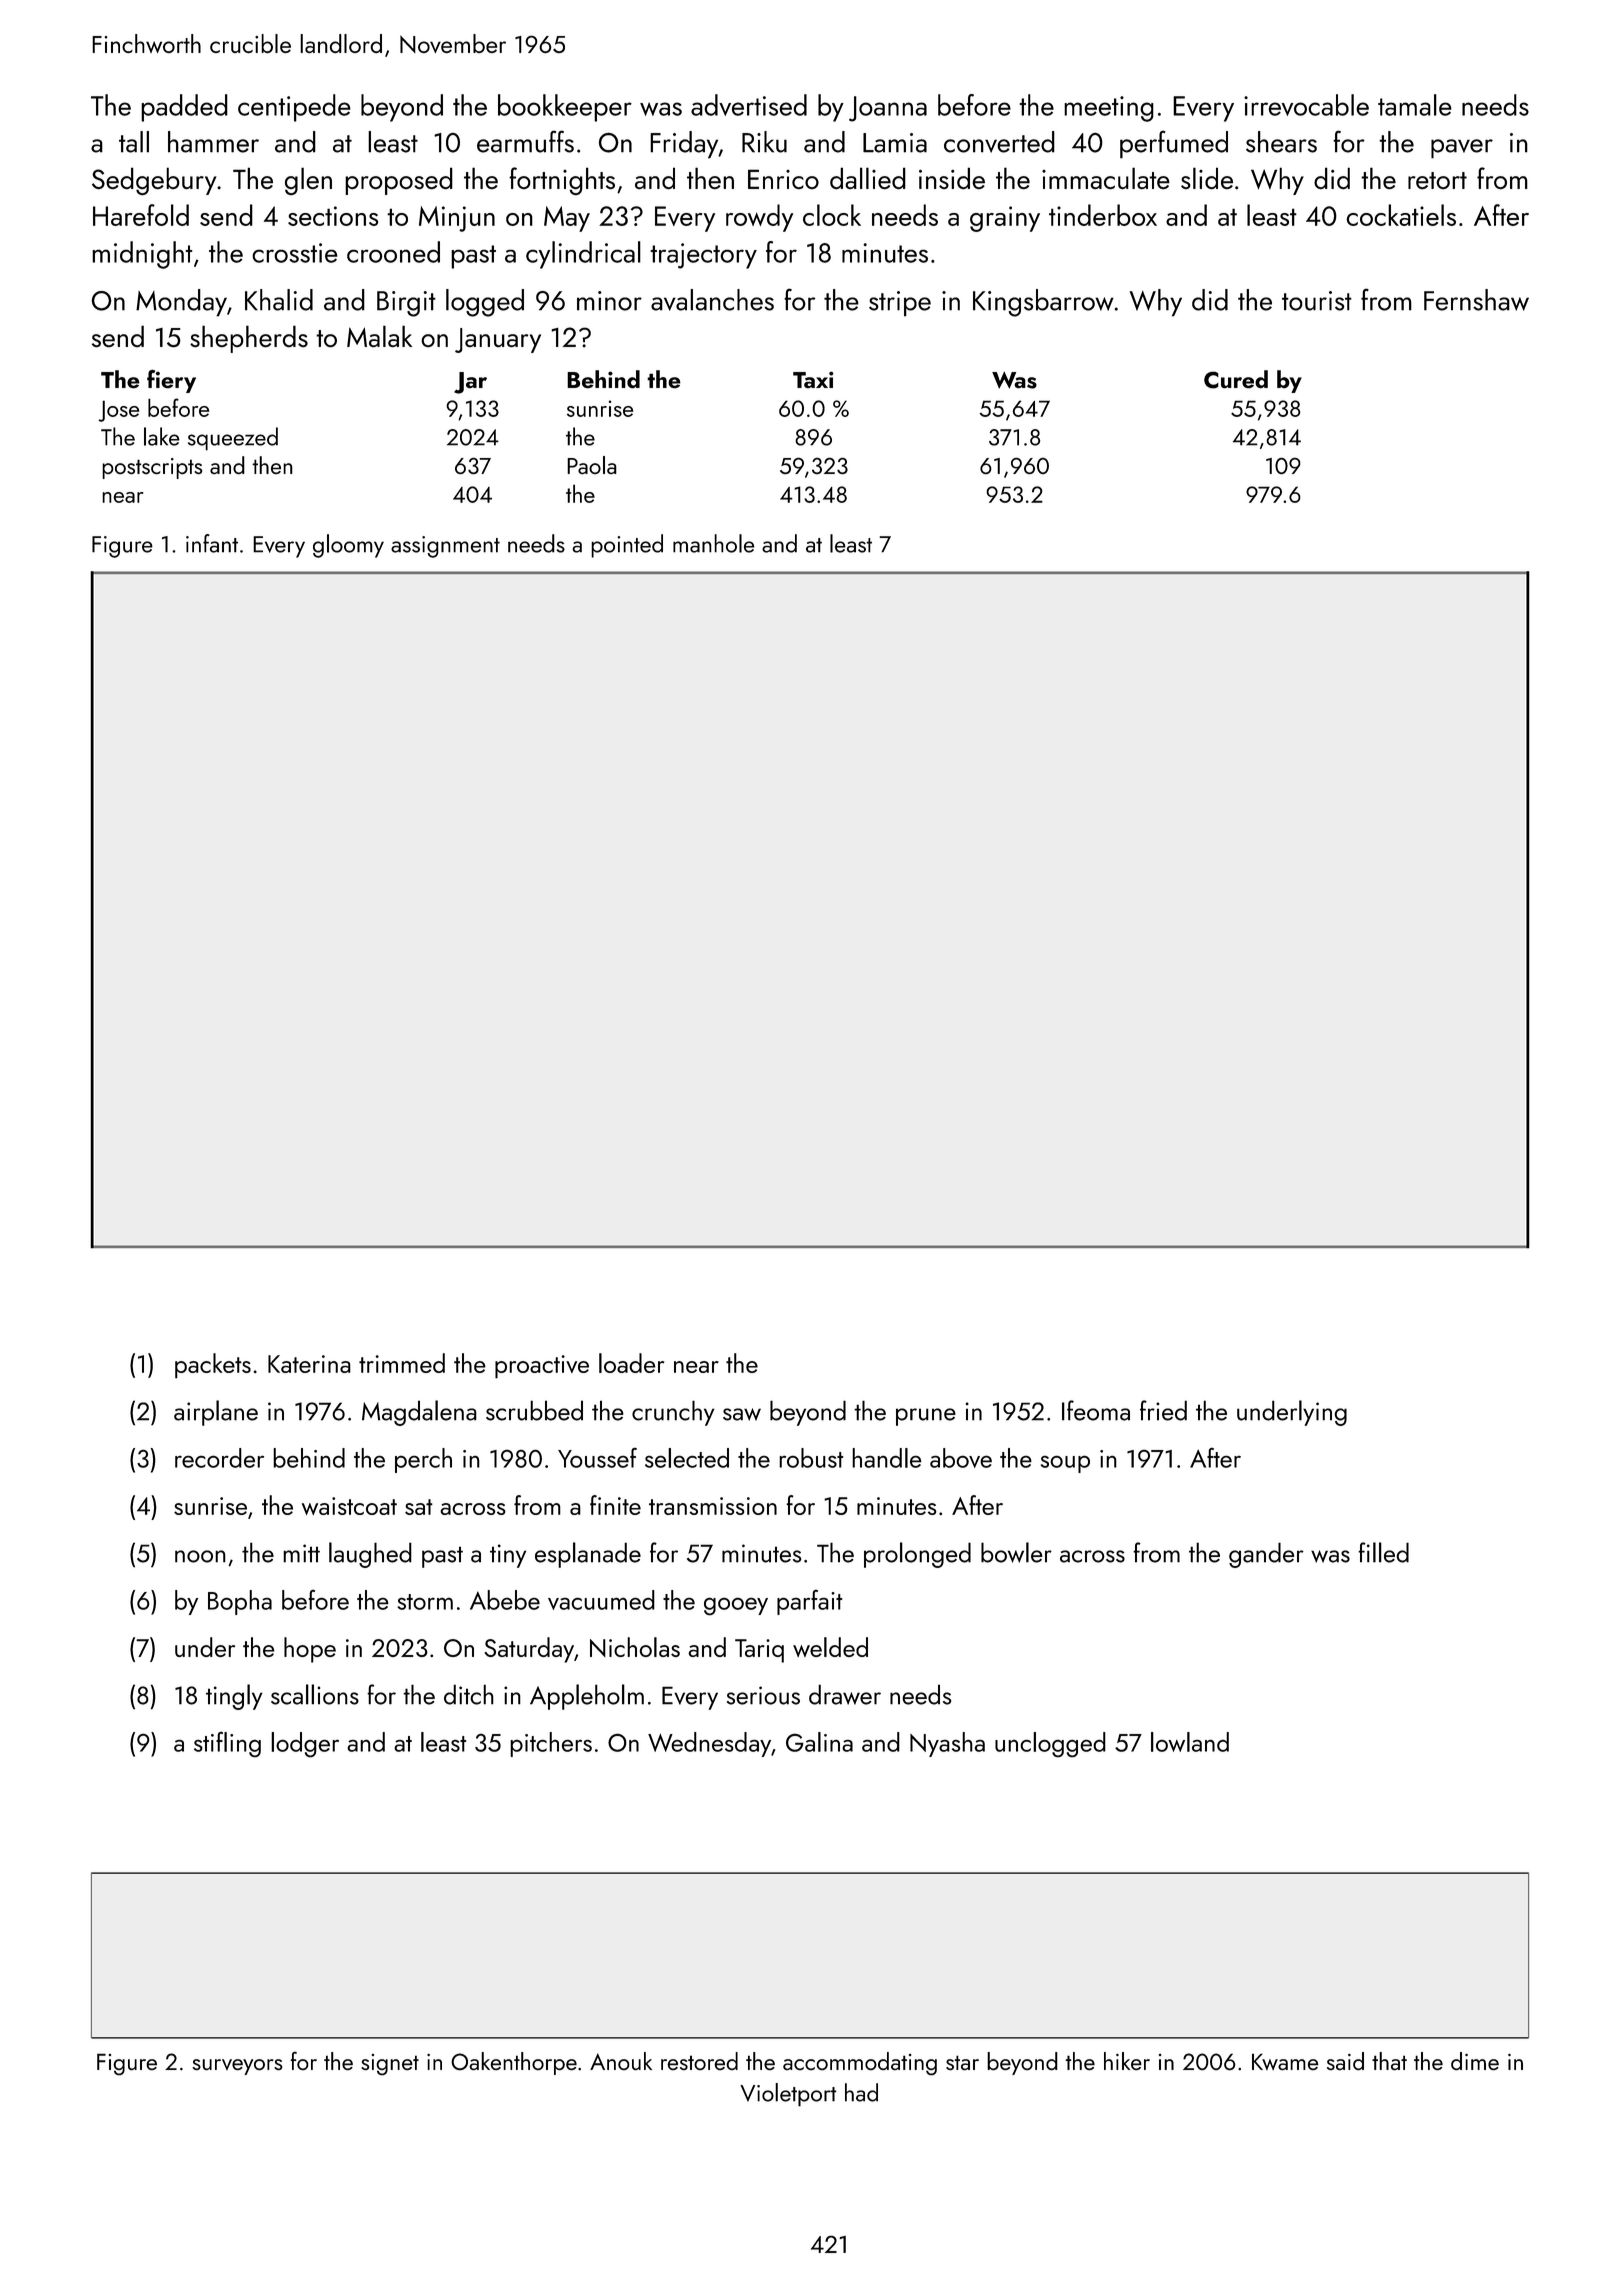 The width and height of the screenshot is (1620, 2292). What do you see at coordinates (1383, 1552) in the screenshot?
I see `filled` at bounding box center [1383, 1552].
